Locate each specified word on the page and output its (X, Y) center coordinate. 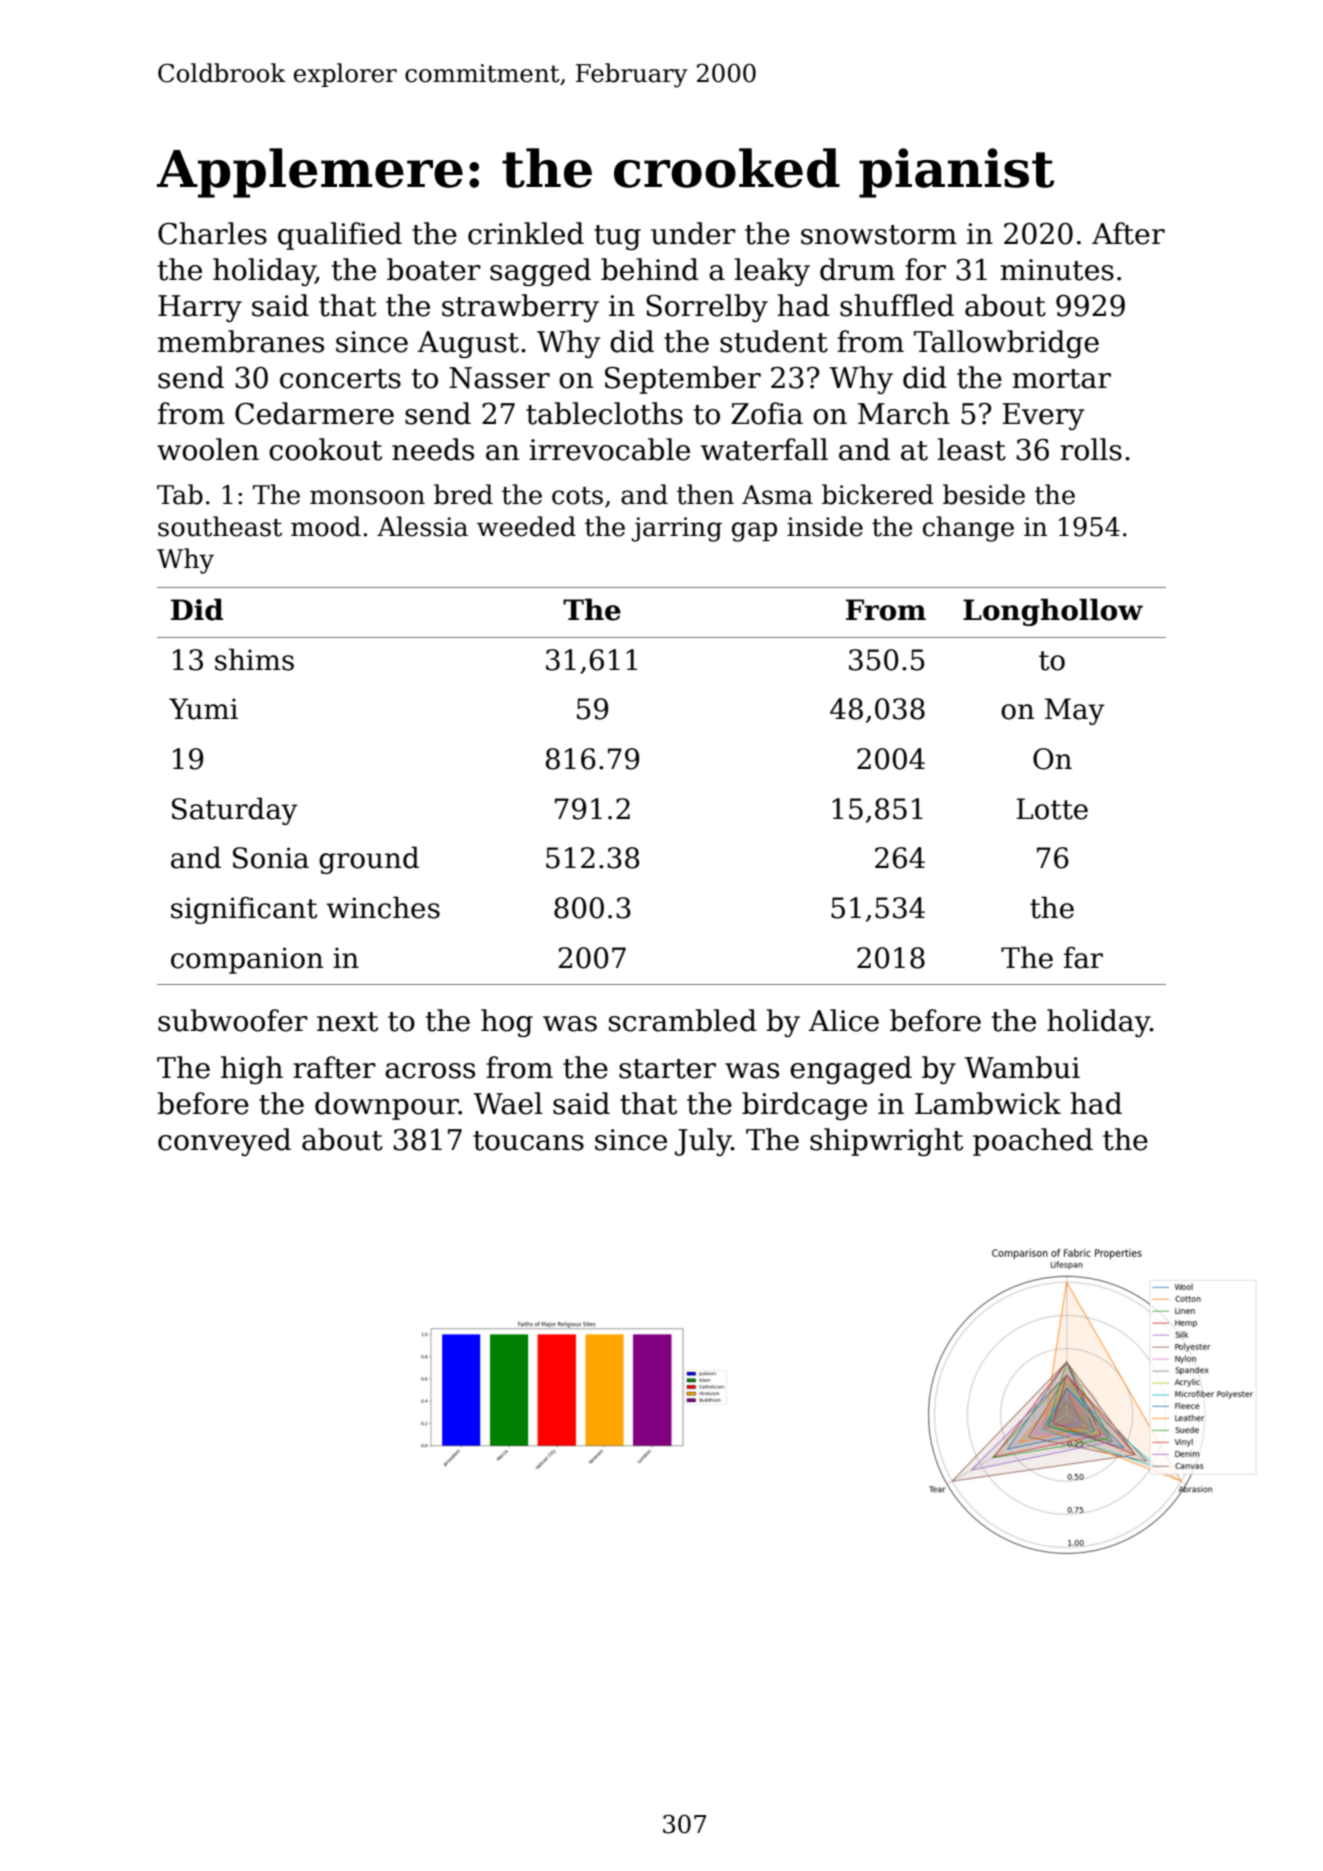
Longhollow (1053, 612)
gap (754, 532)
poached (1033, 1142)
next (347, 1022)
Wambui (1022, 1067)
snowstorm (879, 235)
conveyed (224, 1142)
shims (254, 659)
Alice (843, 1020)
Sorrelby (707, 308)
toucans (528, 1141)
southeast (220, 526)
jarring (677, 529)
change (968, 529)
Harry (200, 308)
